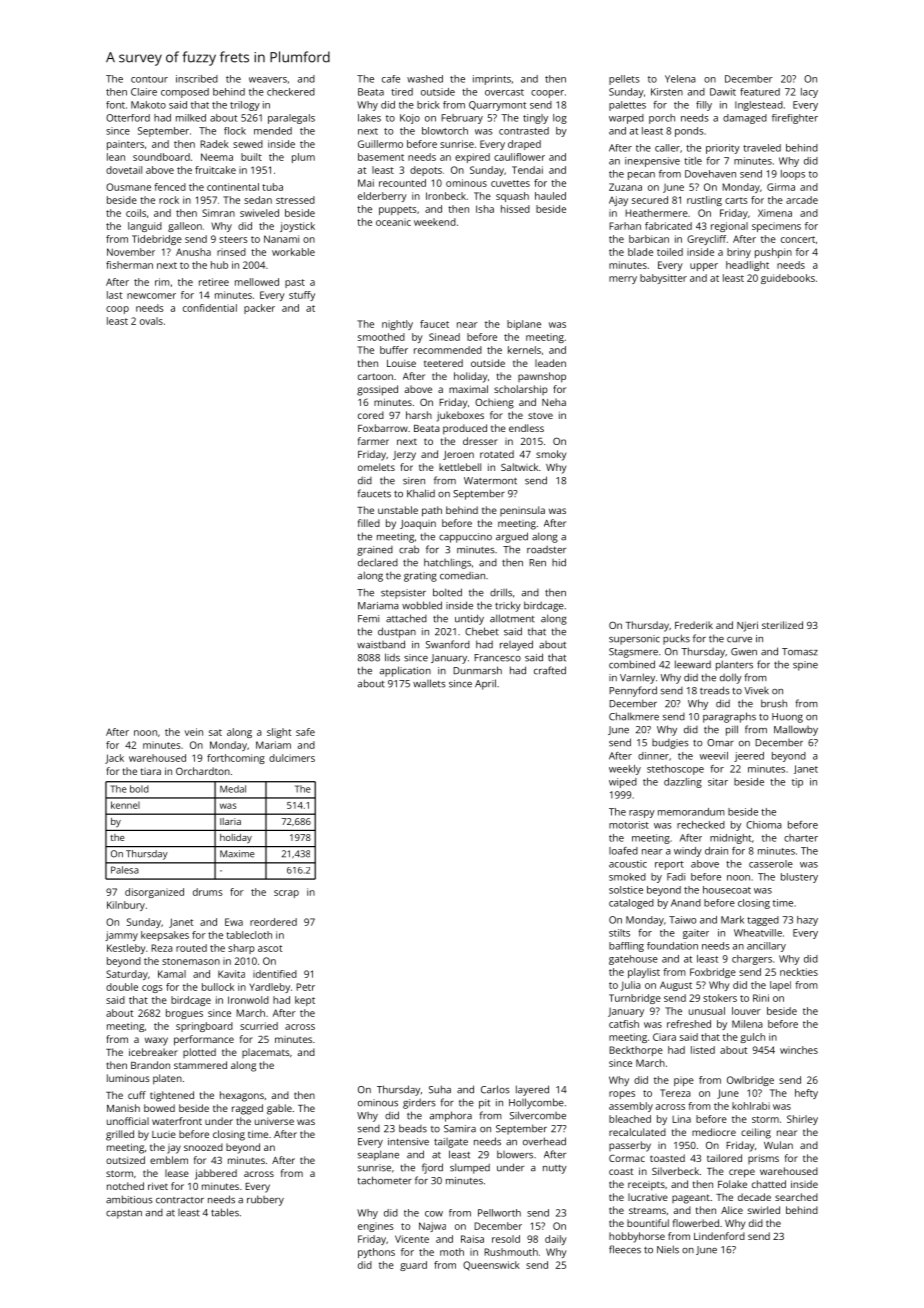  Describe the element at coordinates (369, 523) in the screenshot. I see `filled` at that location.
